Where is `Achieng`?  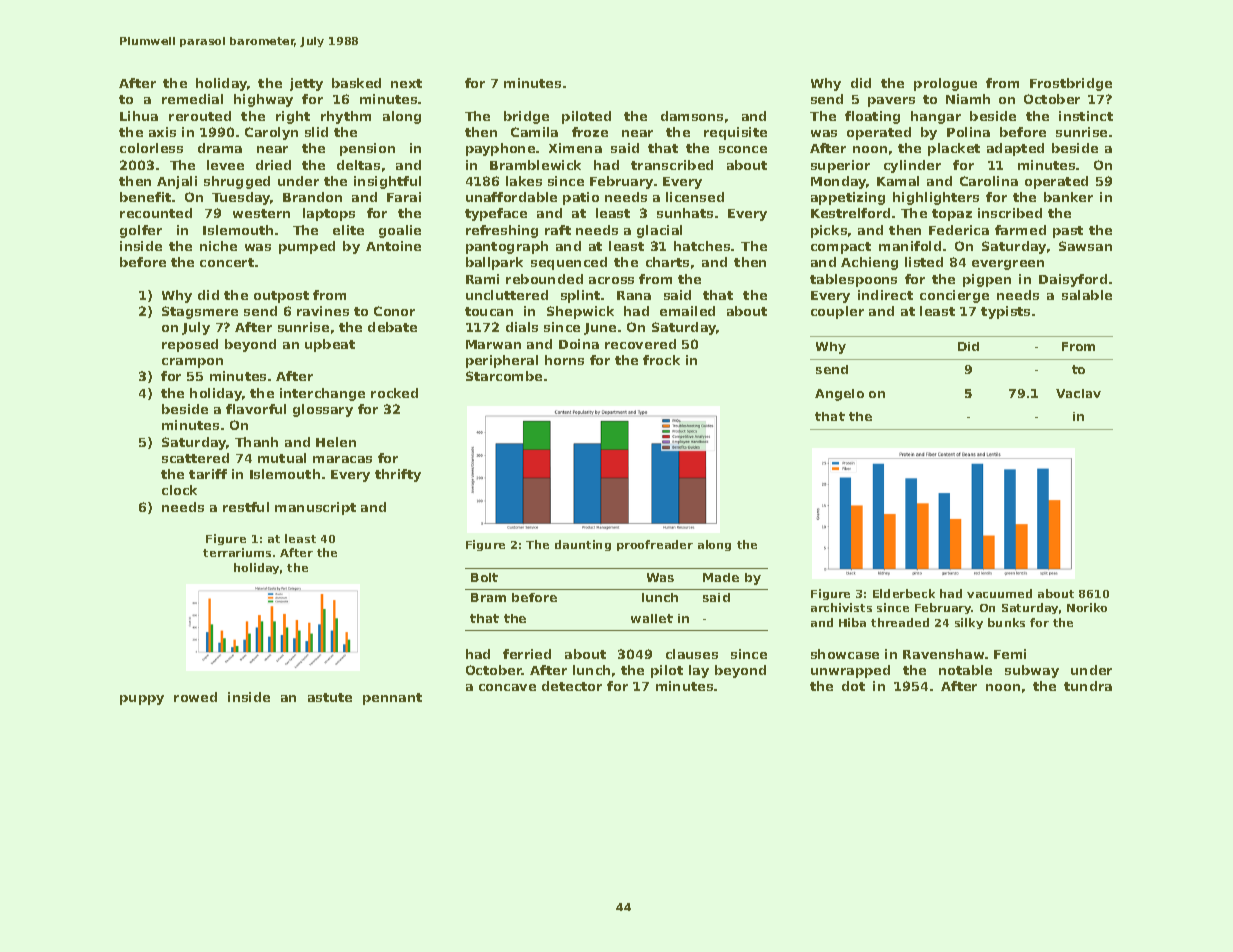
Achieng is located at coordinates (869, 263).
